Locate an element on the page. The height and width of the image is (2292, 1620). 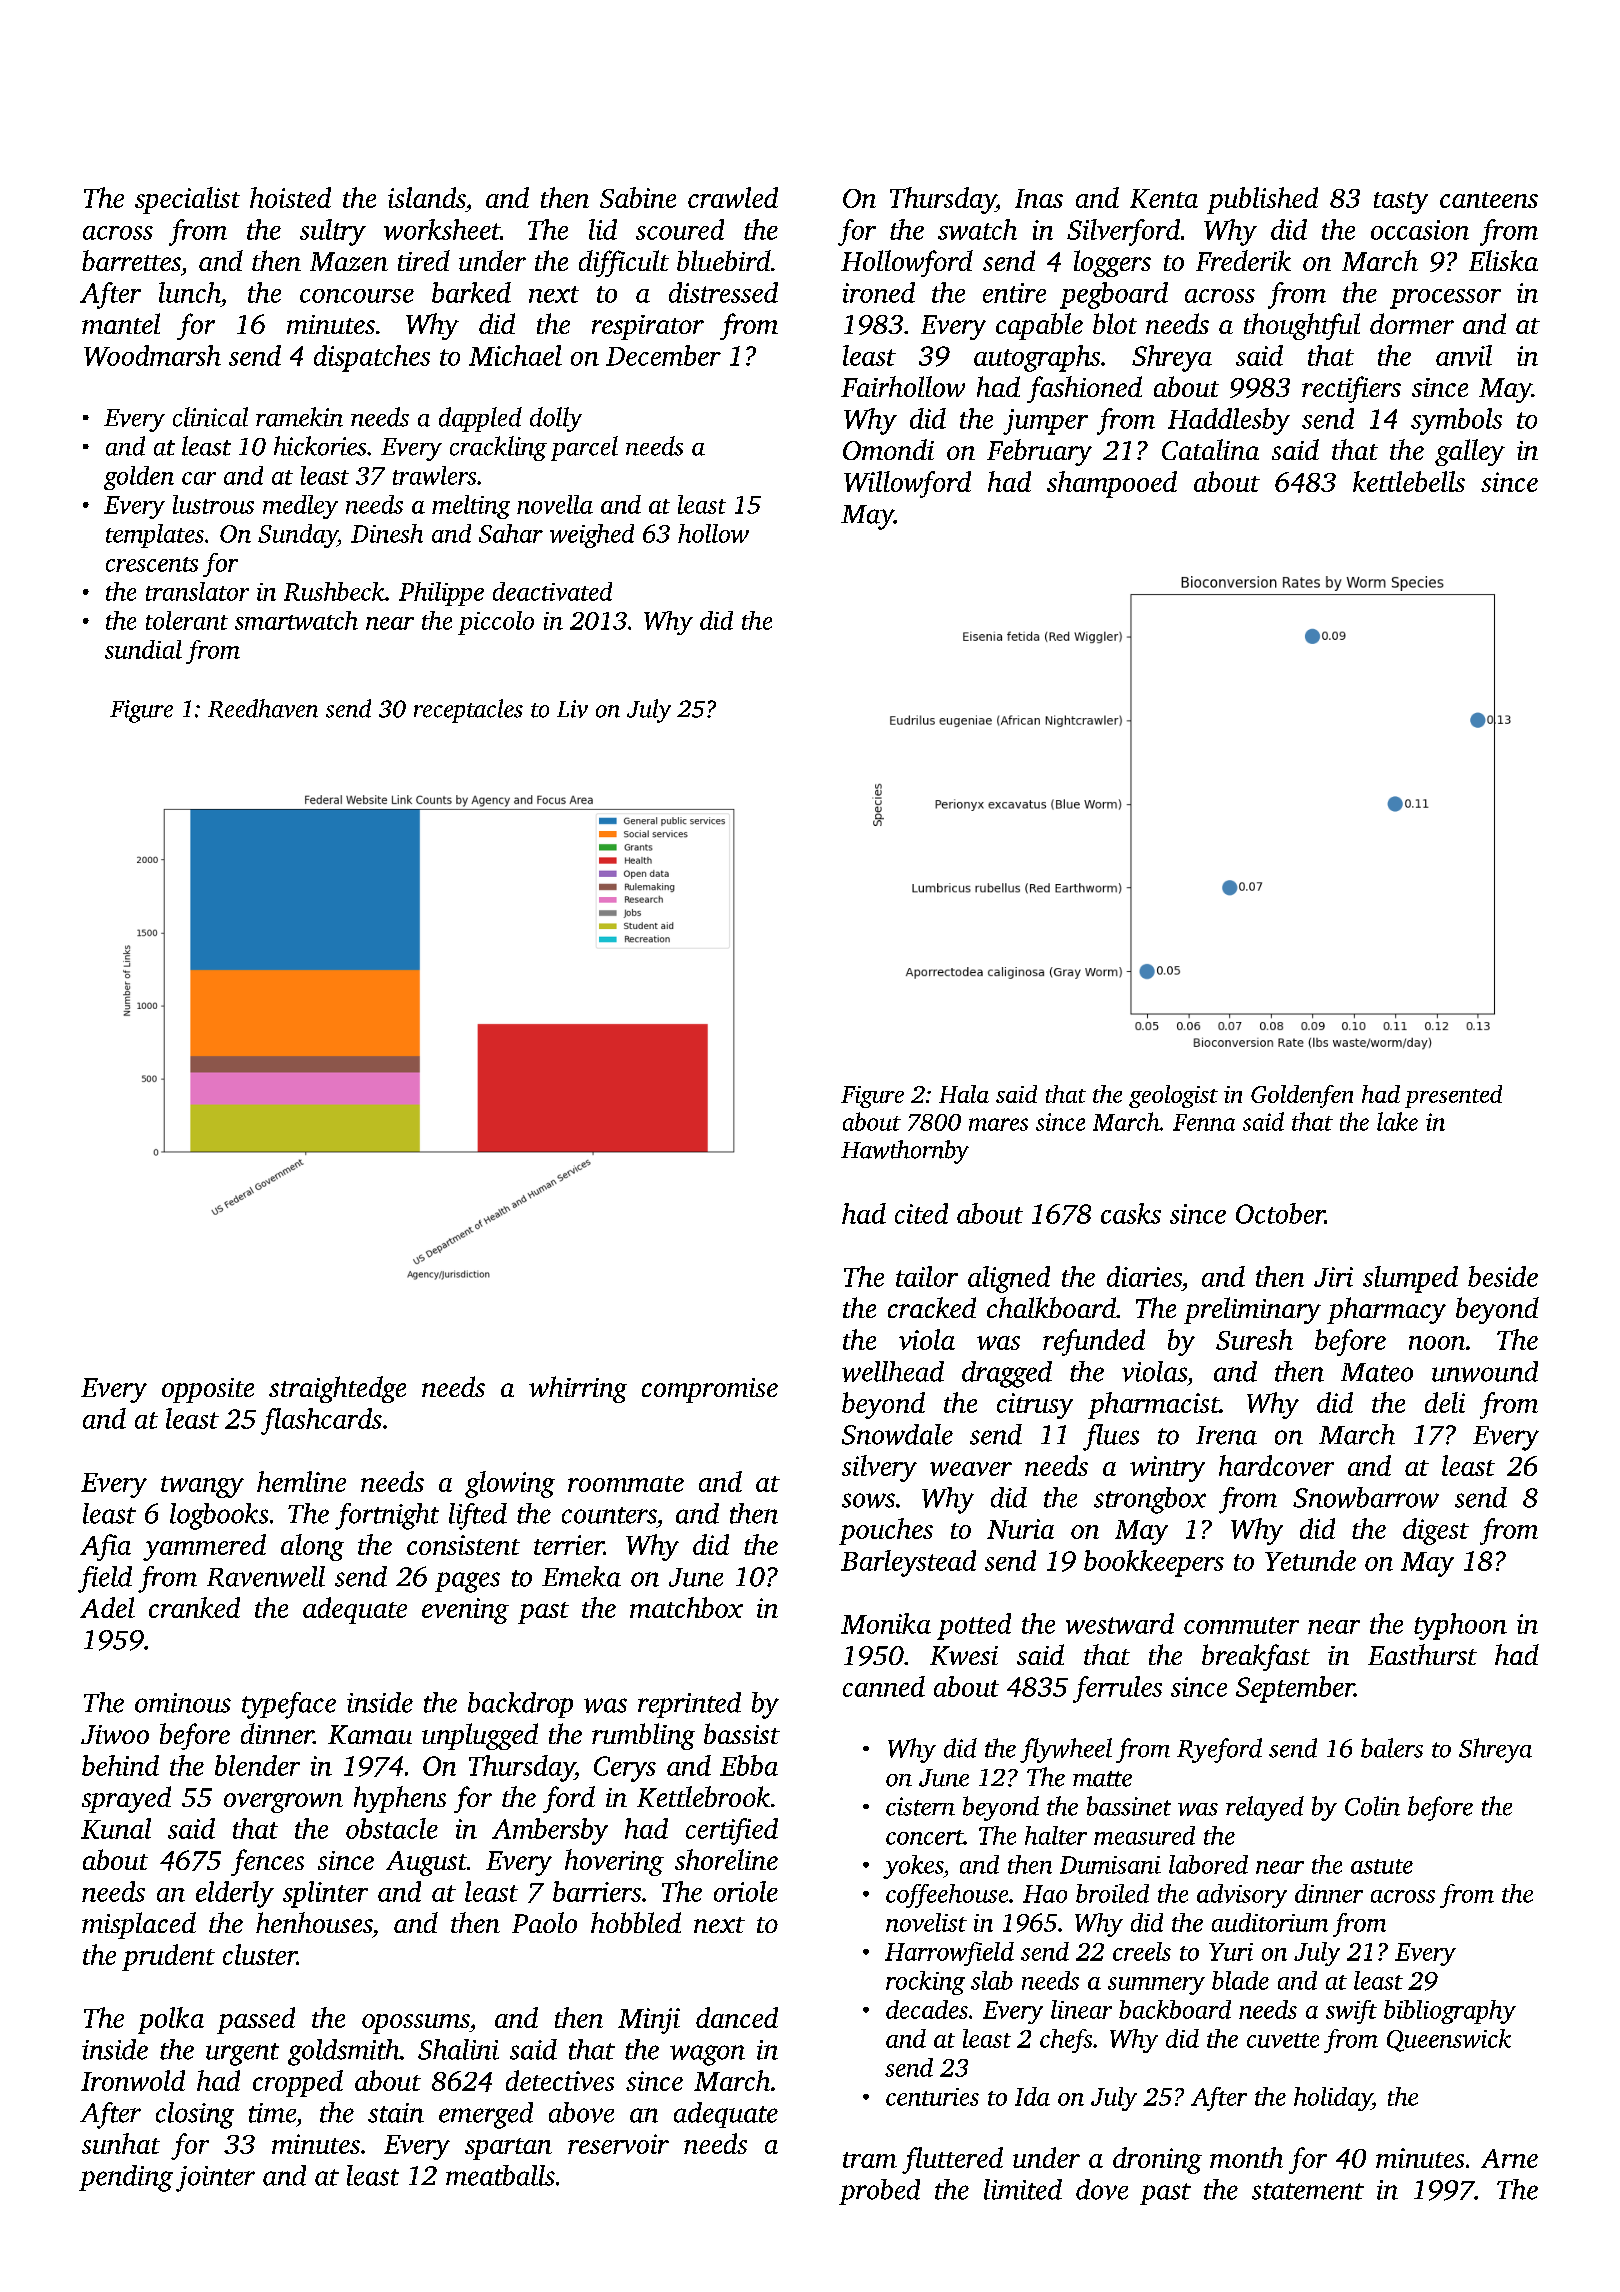
astute is located at coordinates (1382, 1866).
